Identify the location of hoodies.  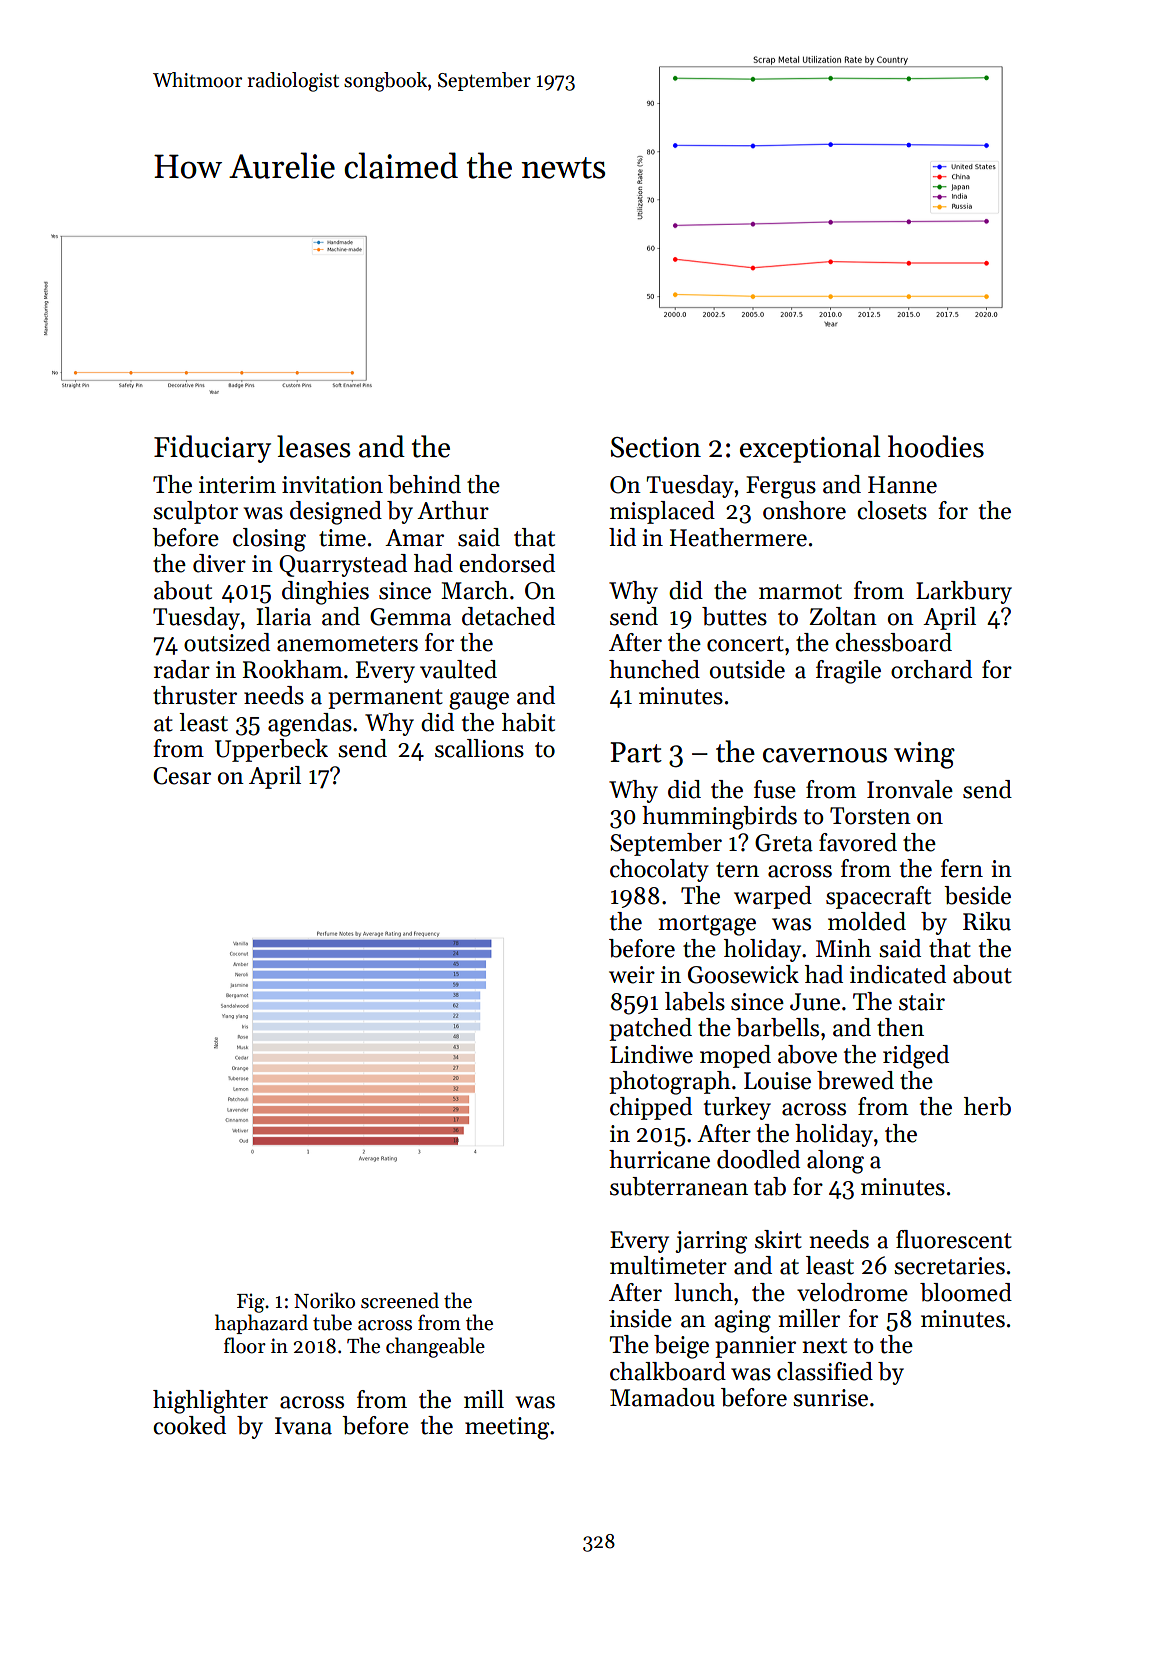
(936, 446).
